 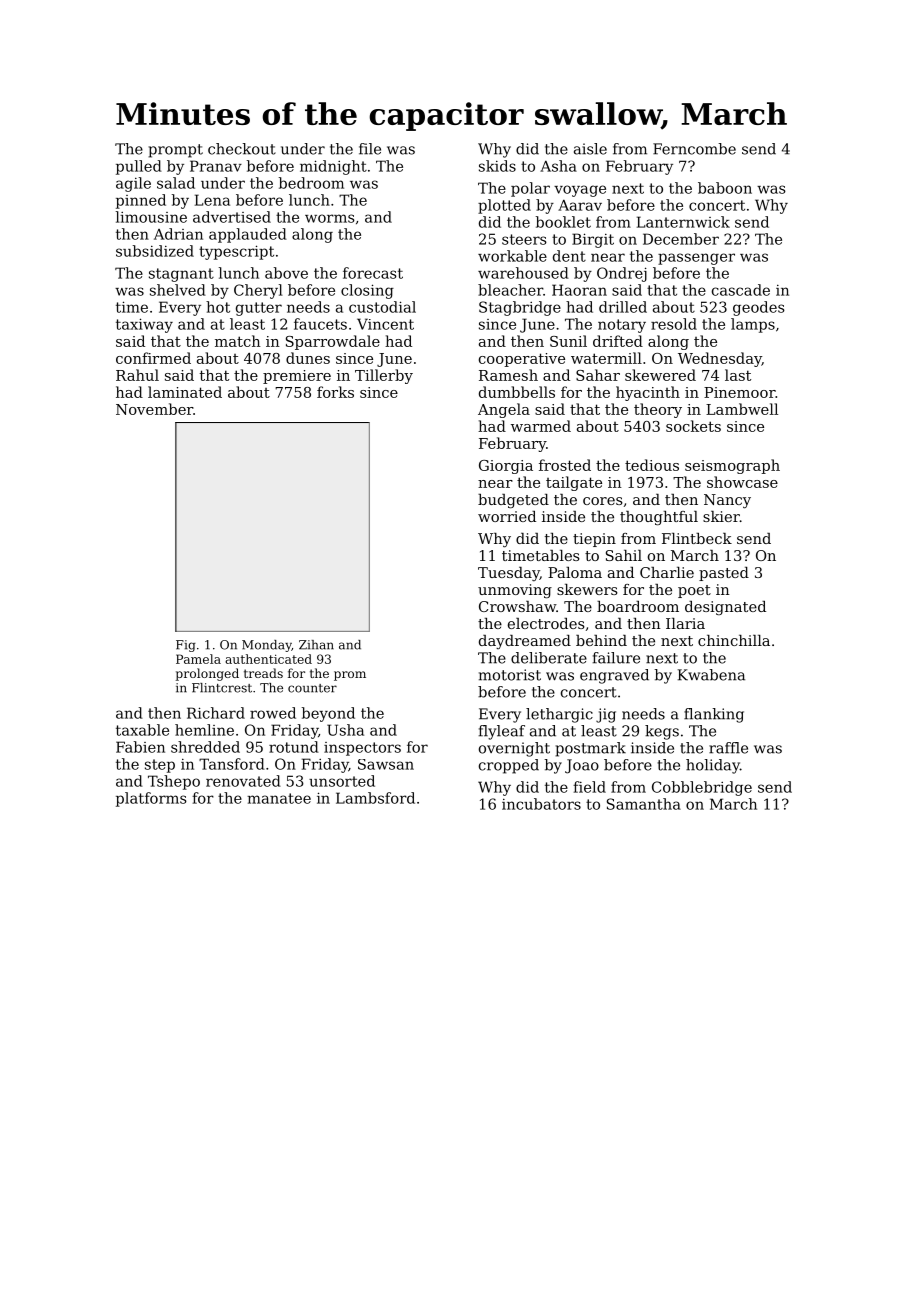 I want to click on file, so click(x=370, y=149).
